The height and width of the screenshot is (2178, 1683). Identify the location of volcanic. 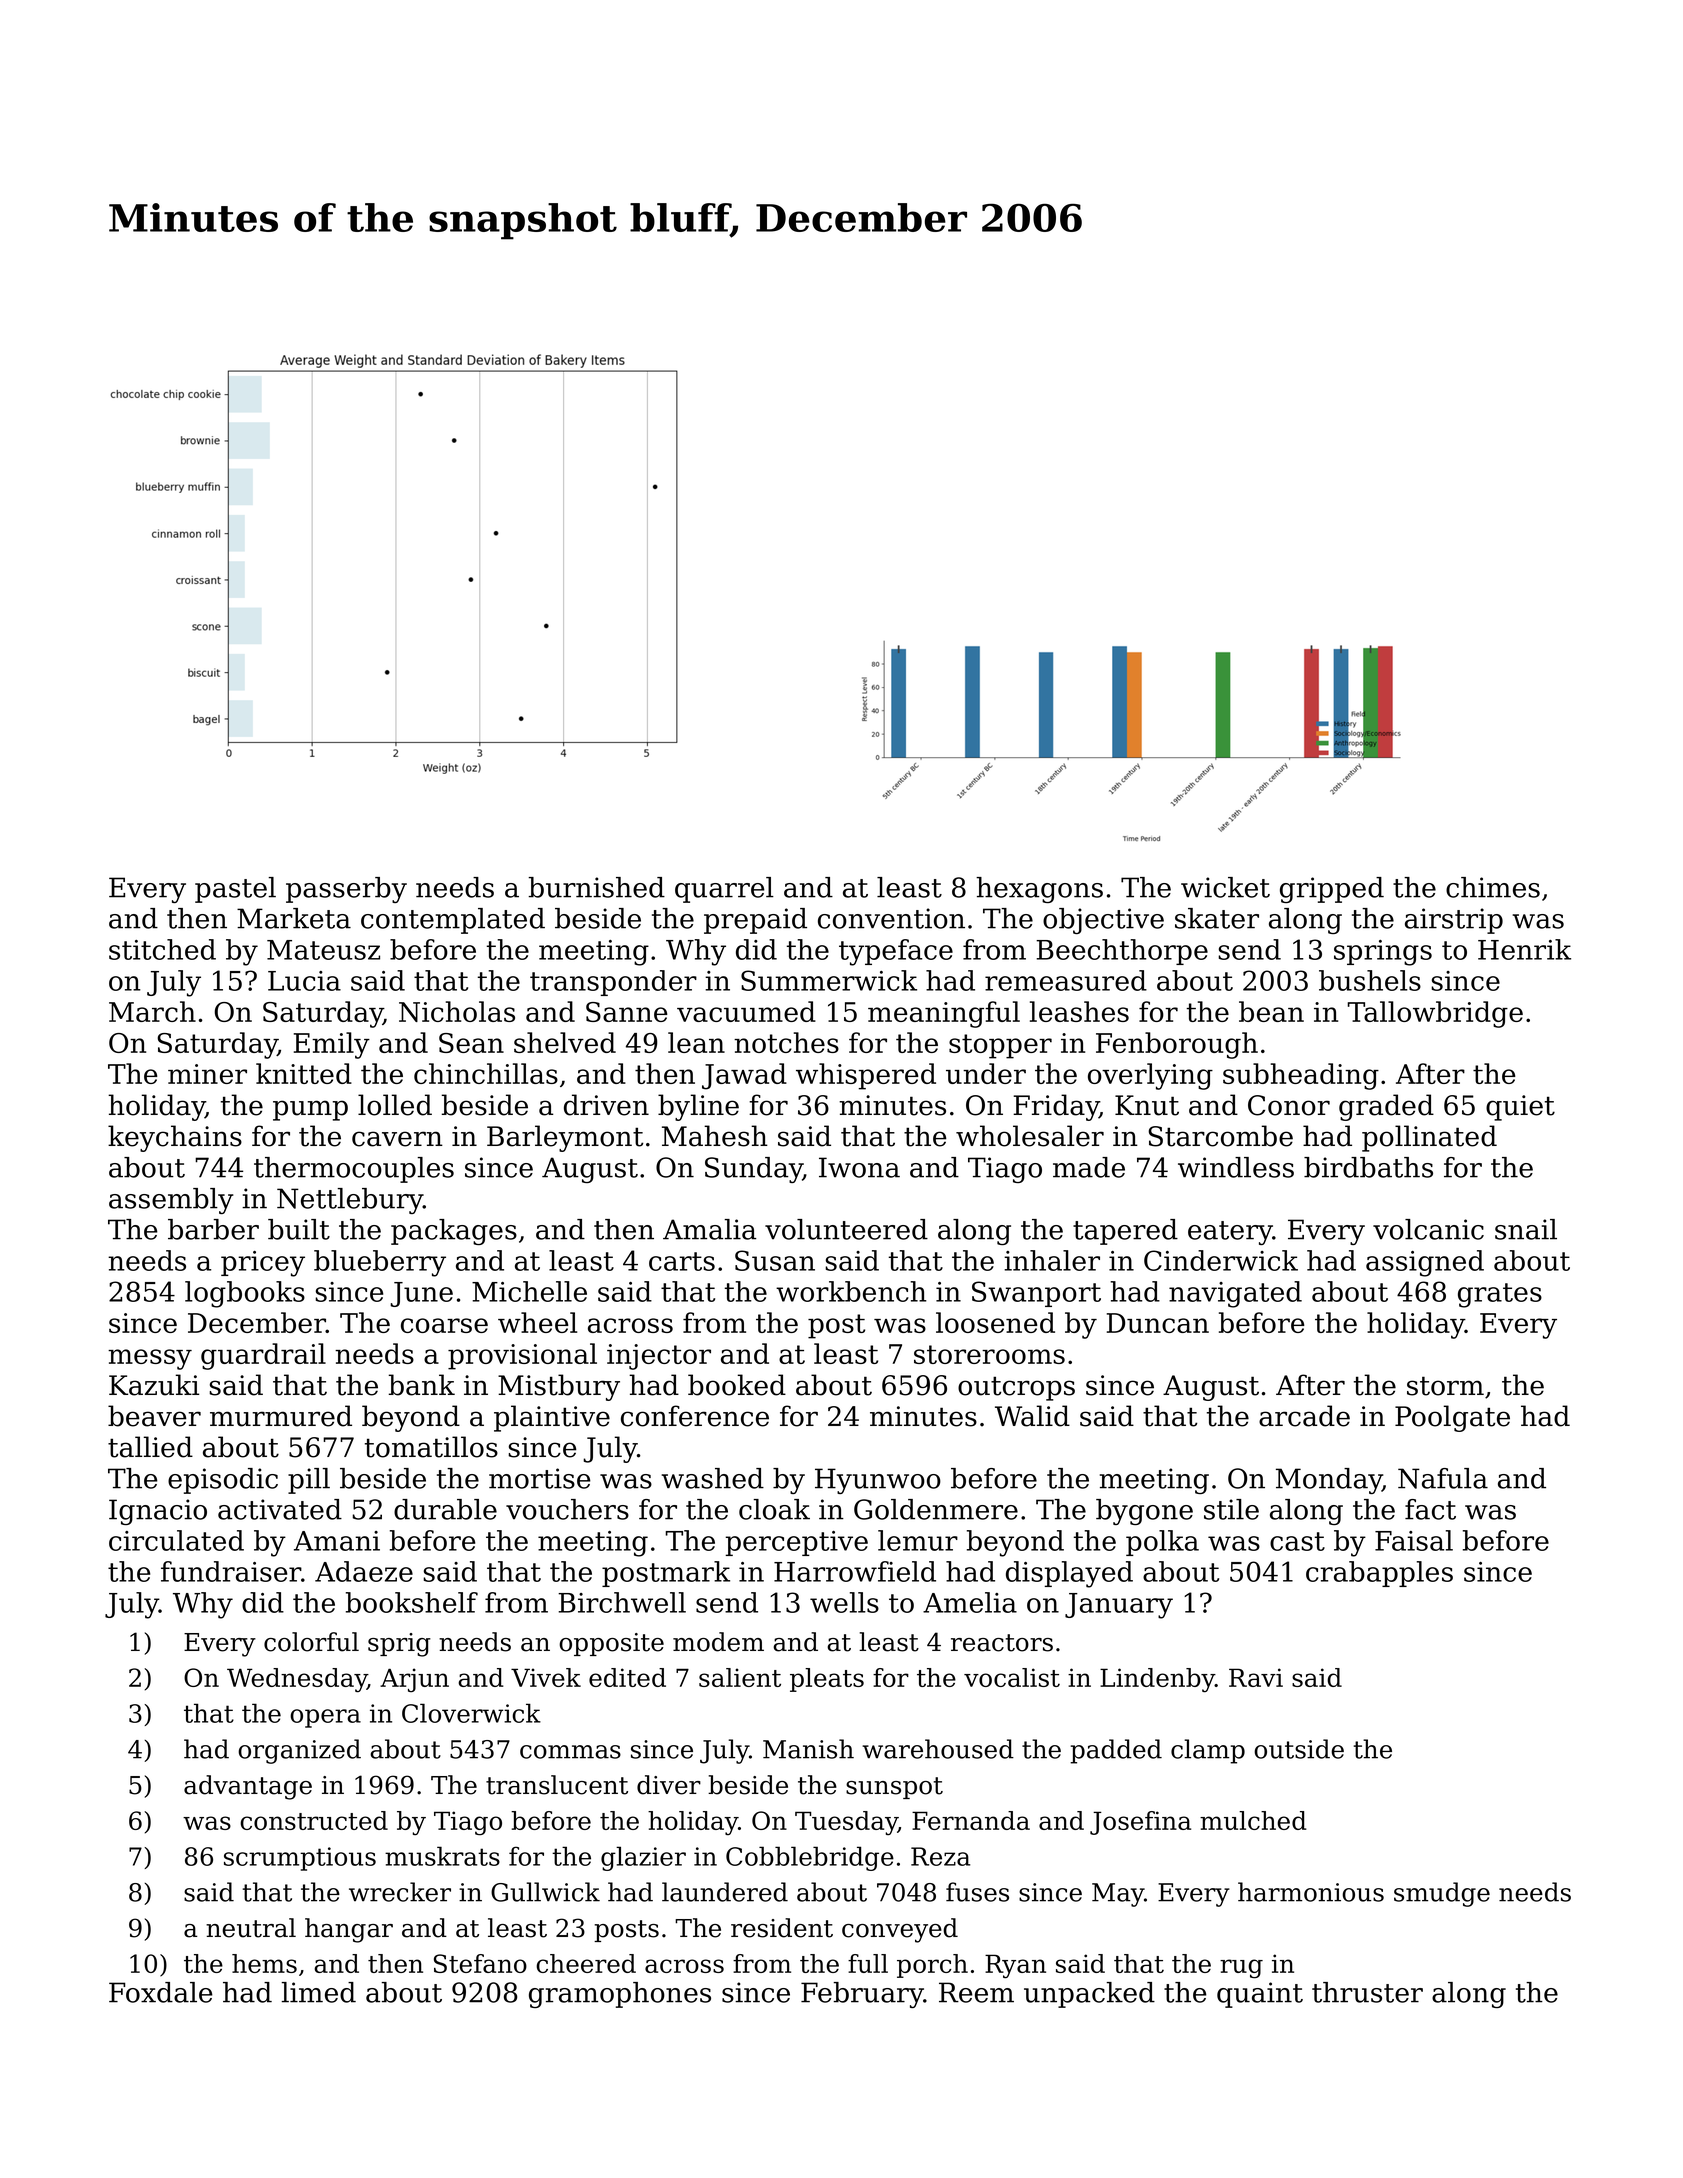
(1428, 1229).
